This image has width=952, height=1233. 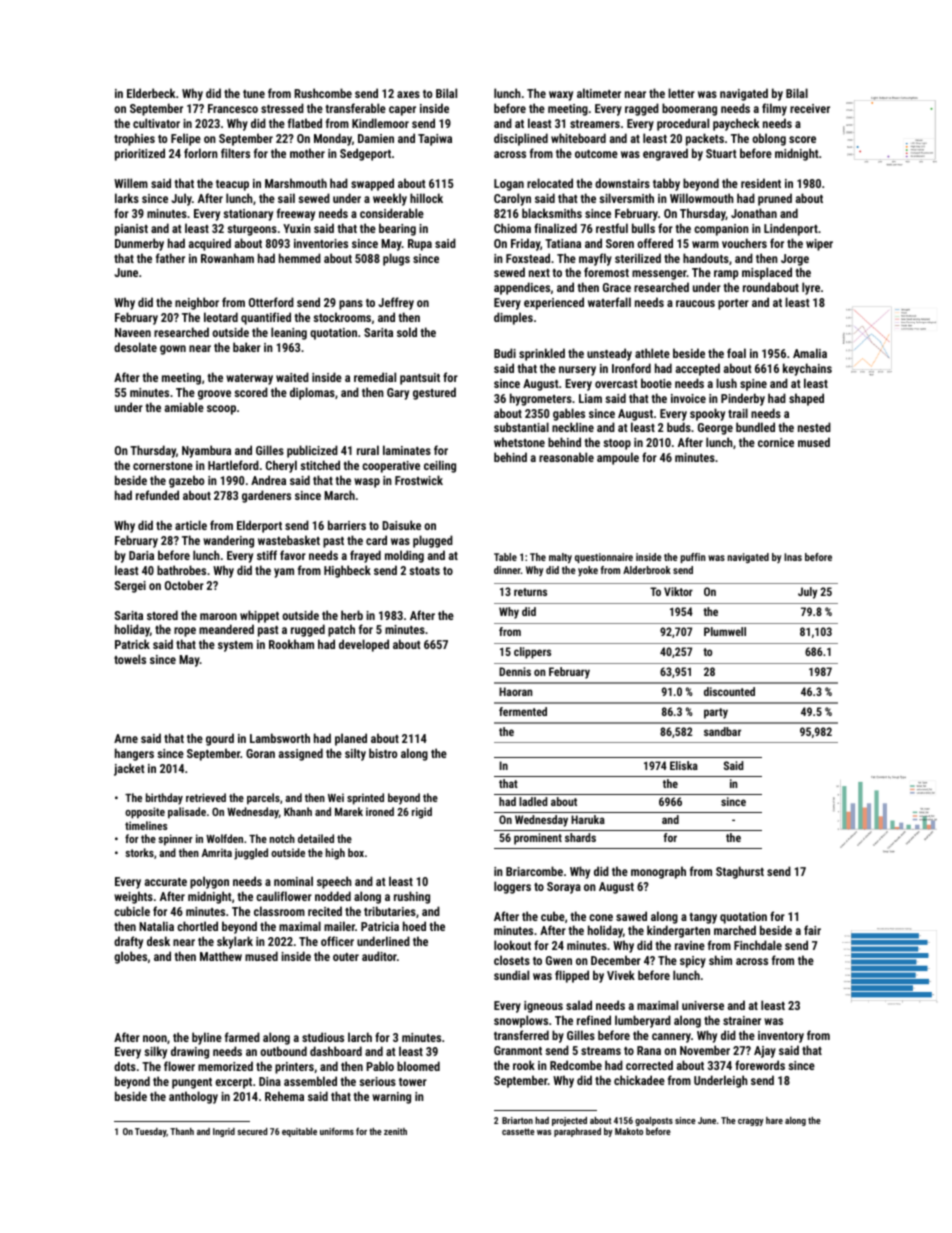 I want to click on tune, so click(x=254, y=94).
